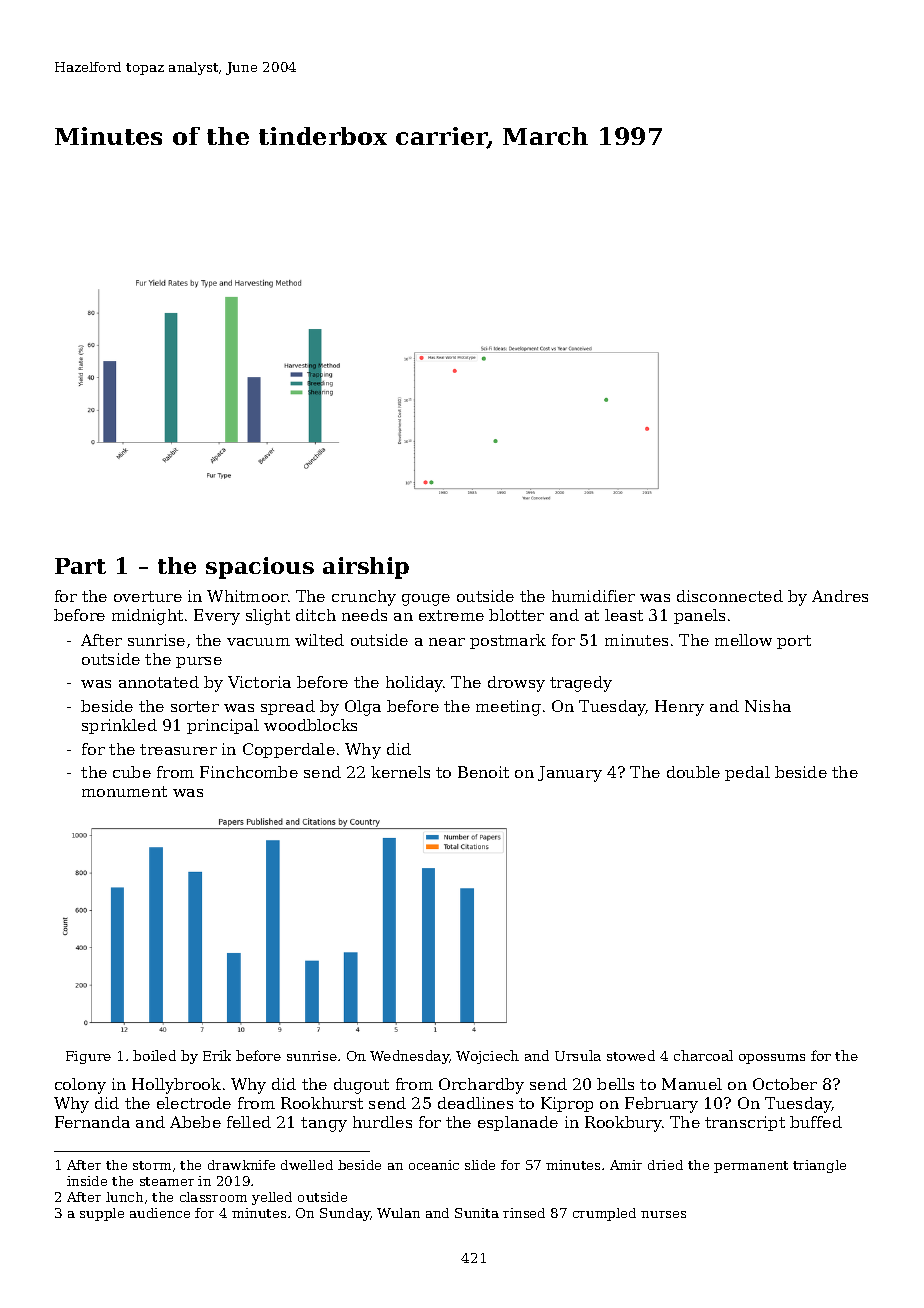 This image has width=924, height=1308. Describe the element at coordinates (487, 1057) in the image. I see `Wojciech` at that location.
